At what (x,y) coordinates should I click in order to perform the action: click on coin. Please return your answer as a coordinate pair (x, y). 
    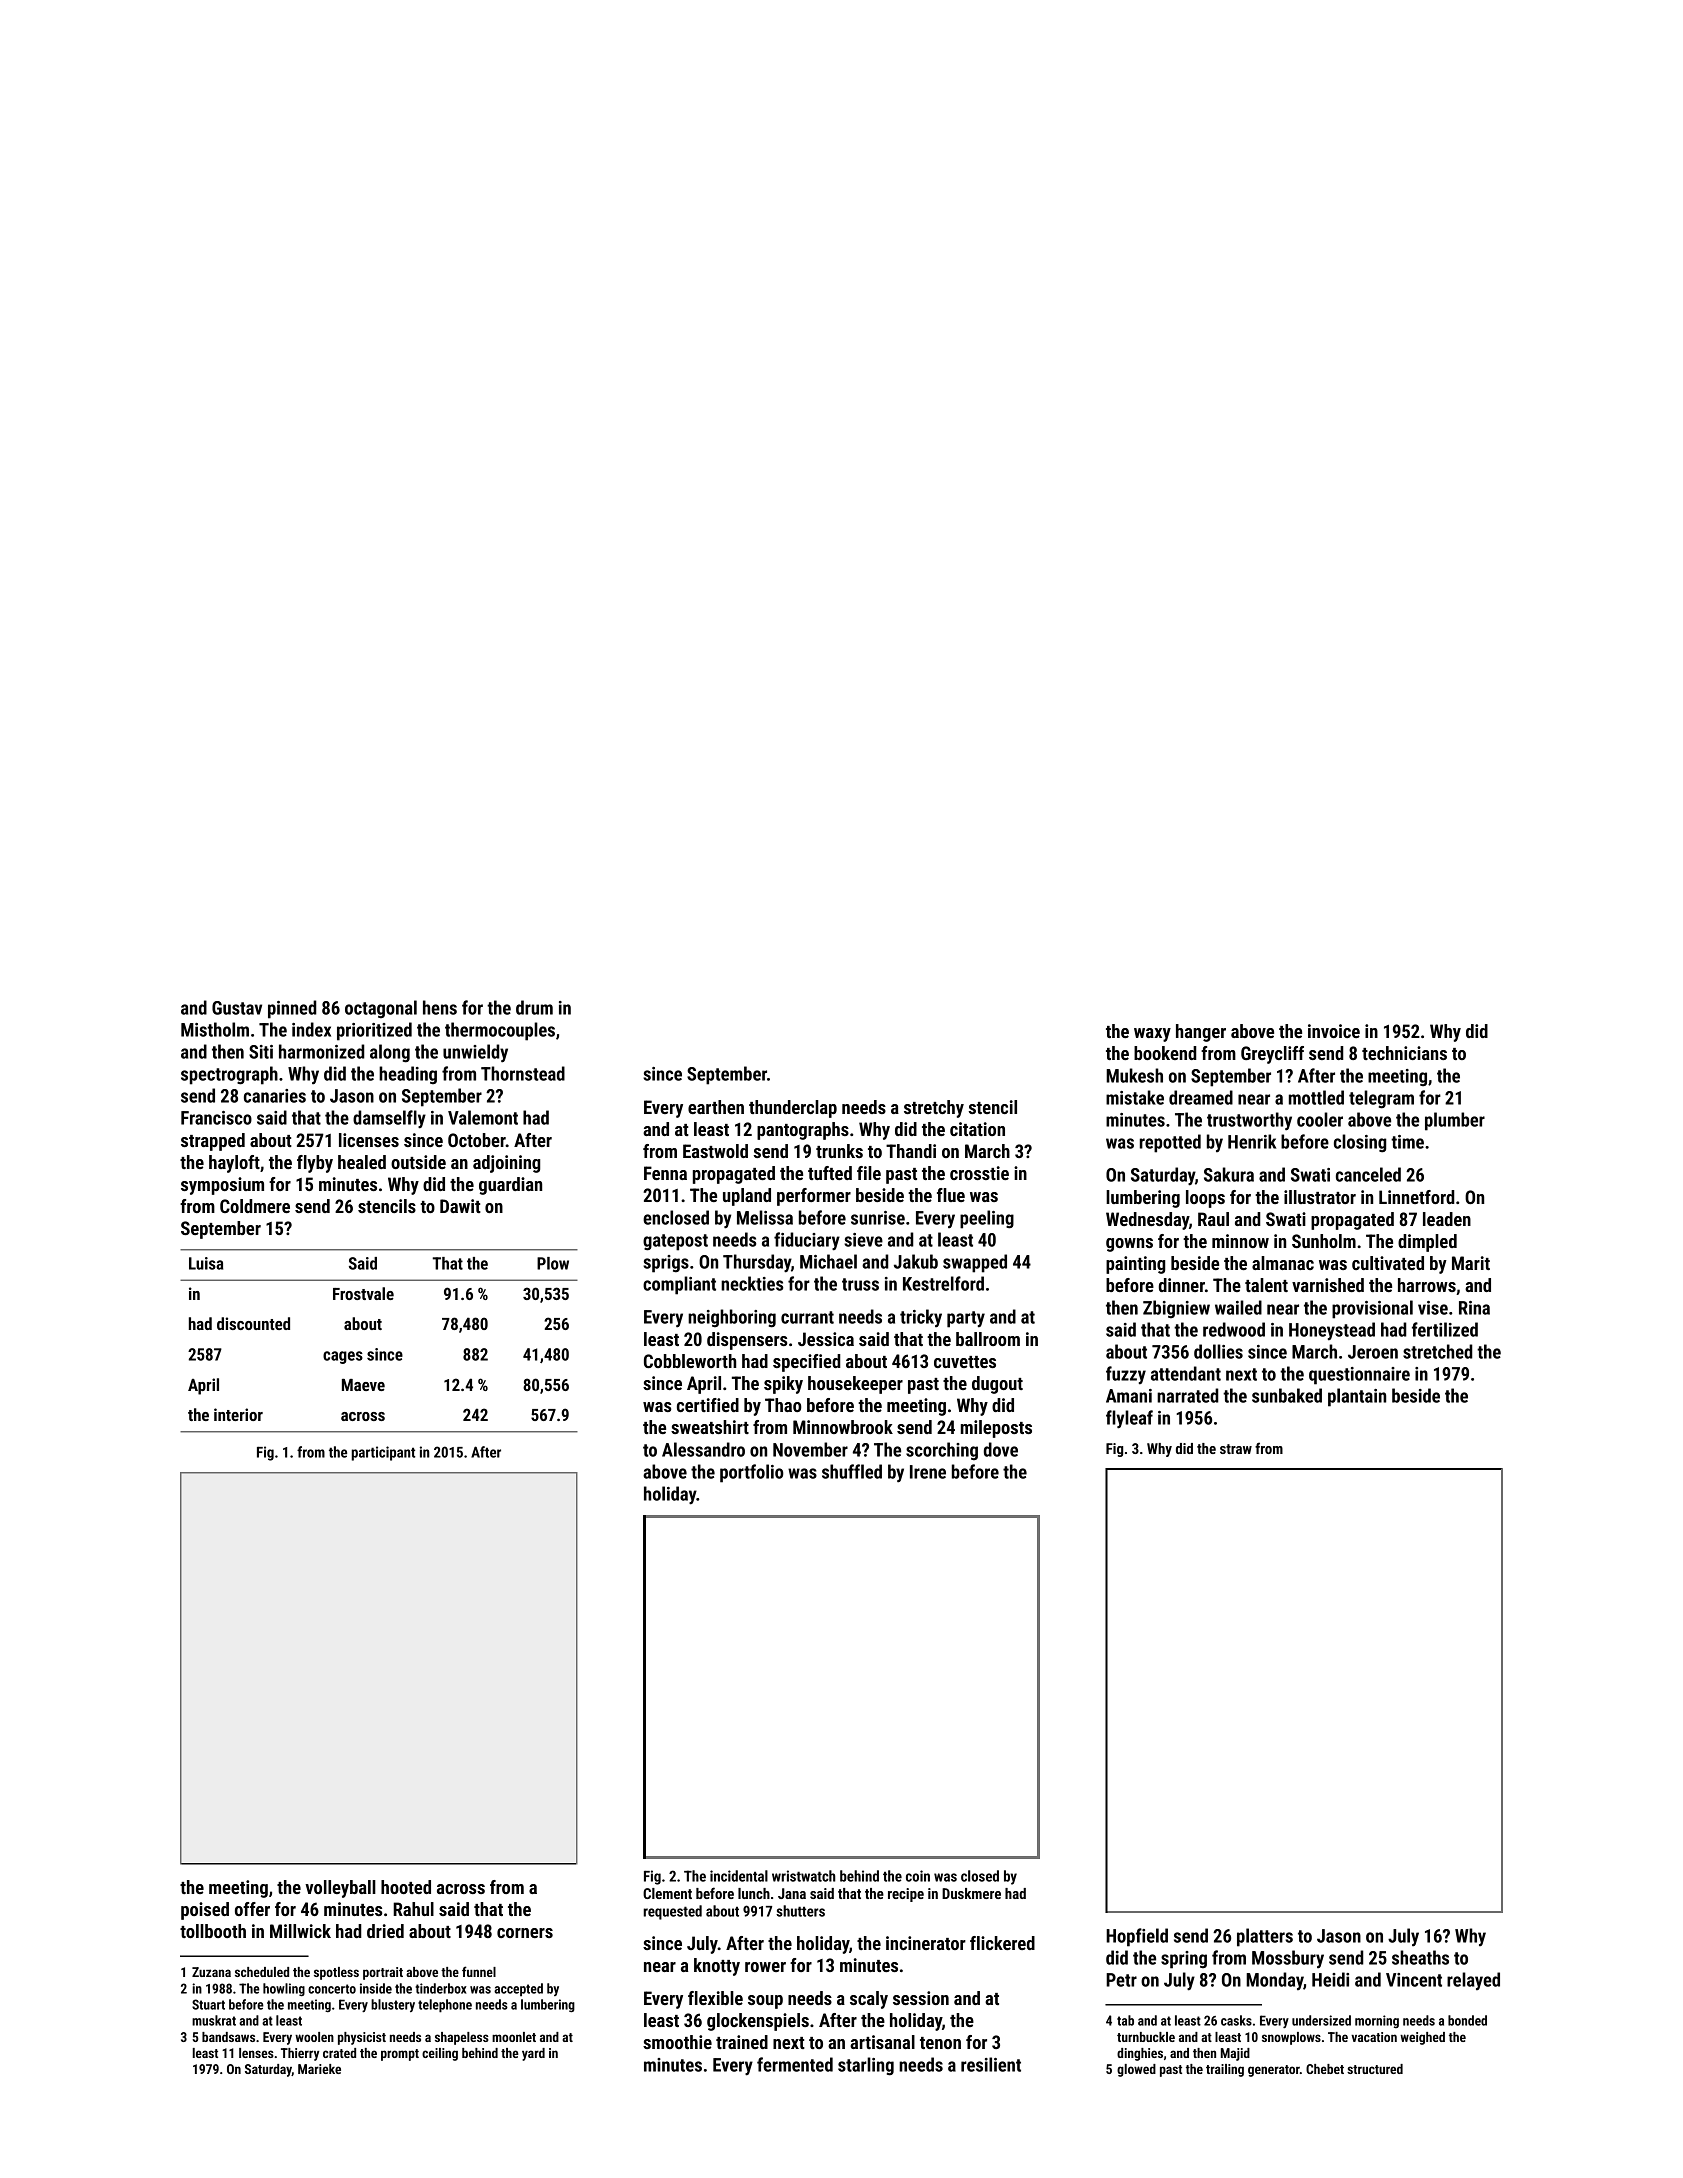
    Looking at the image, I should click on (918, 1876).
